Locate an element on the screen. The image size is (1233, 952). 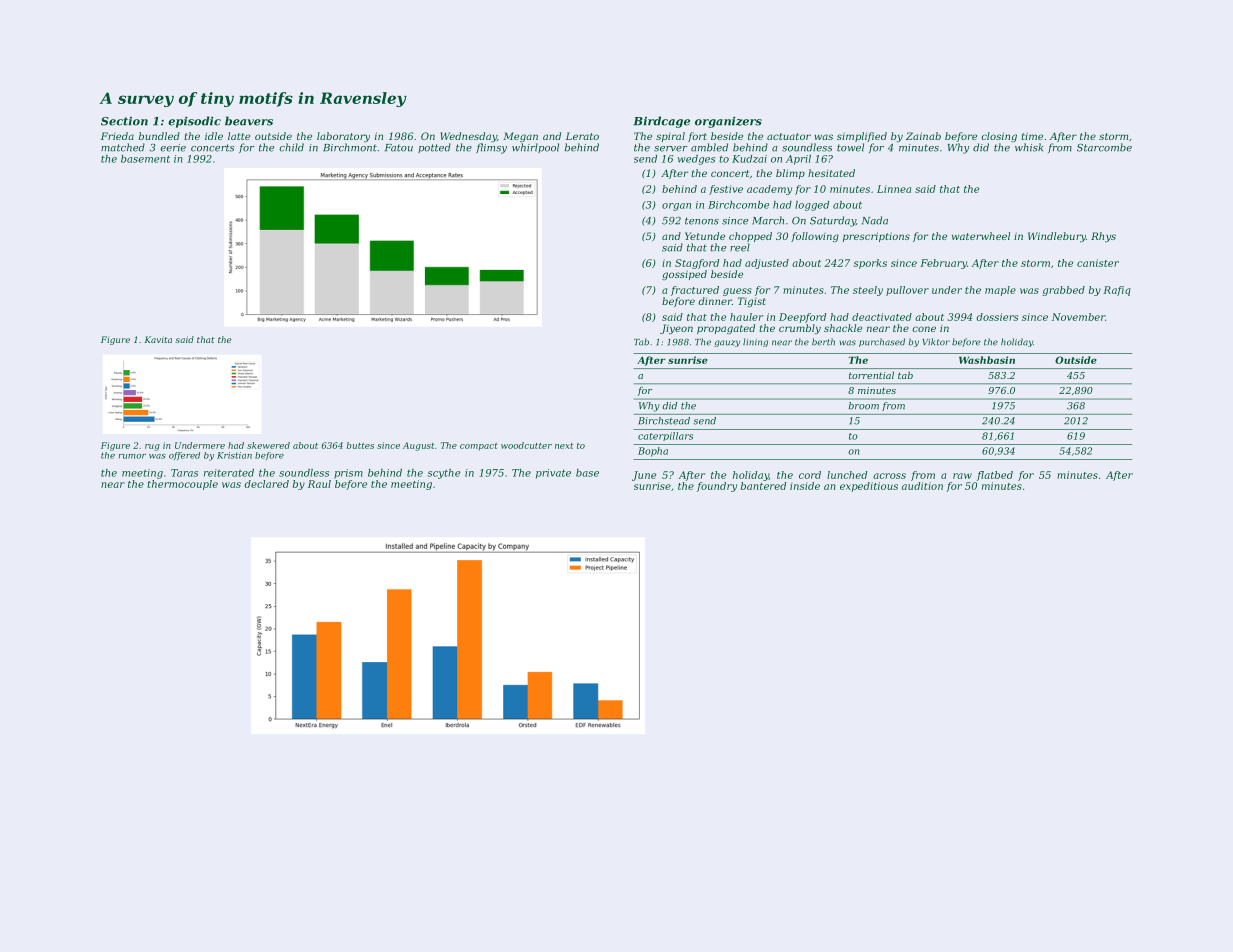
Rhys is located at coordinates (1103, 237).
